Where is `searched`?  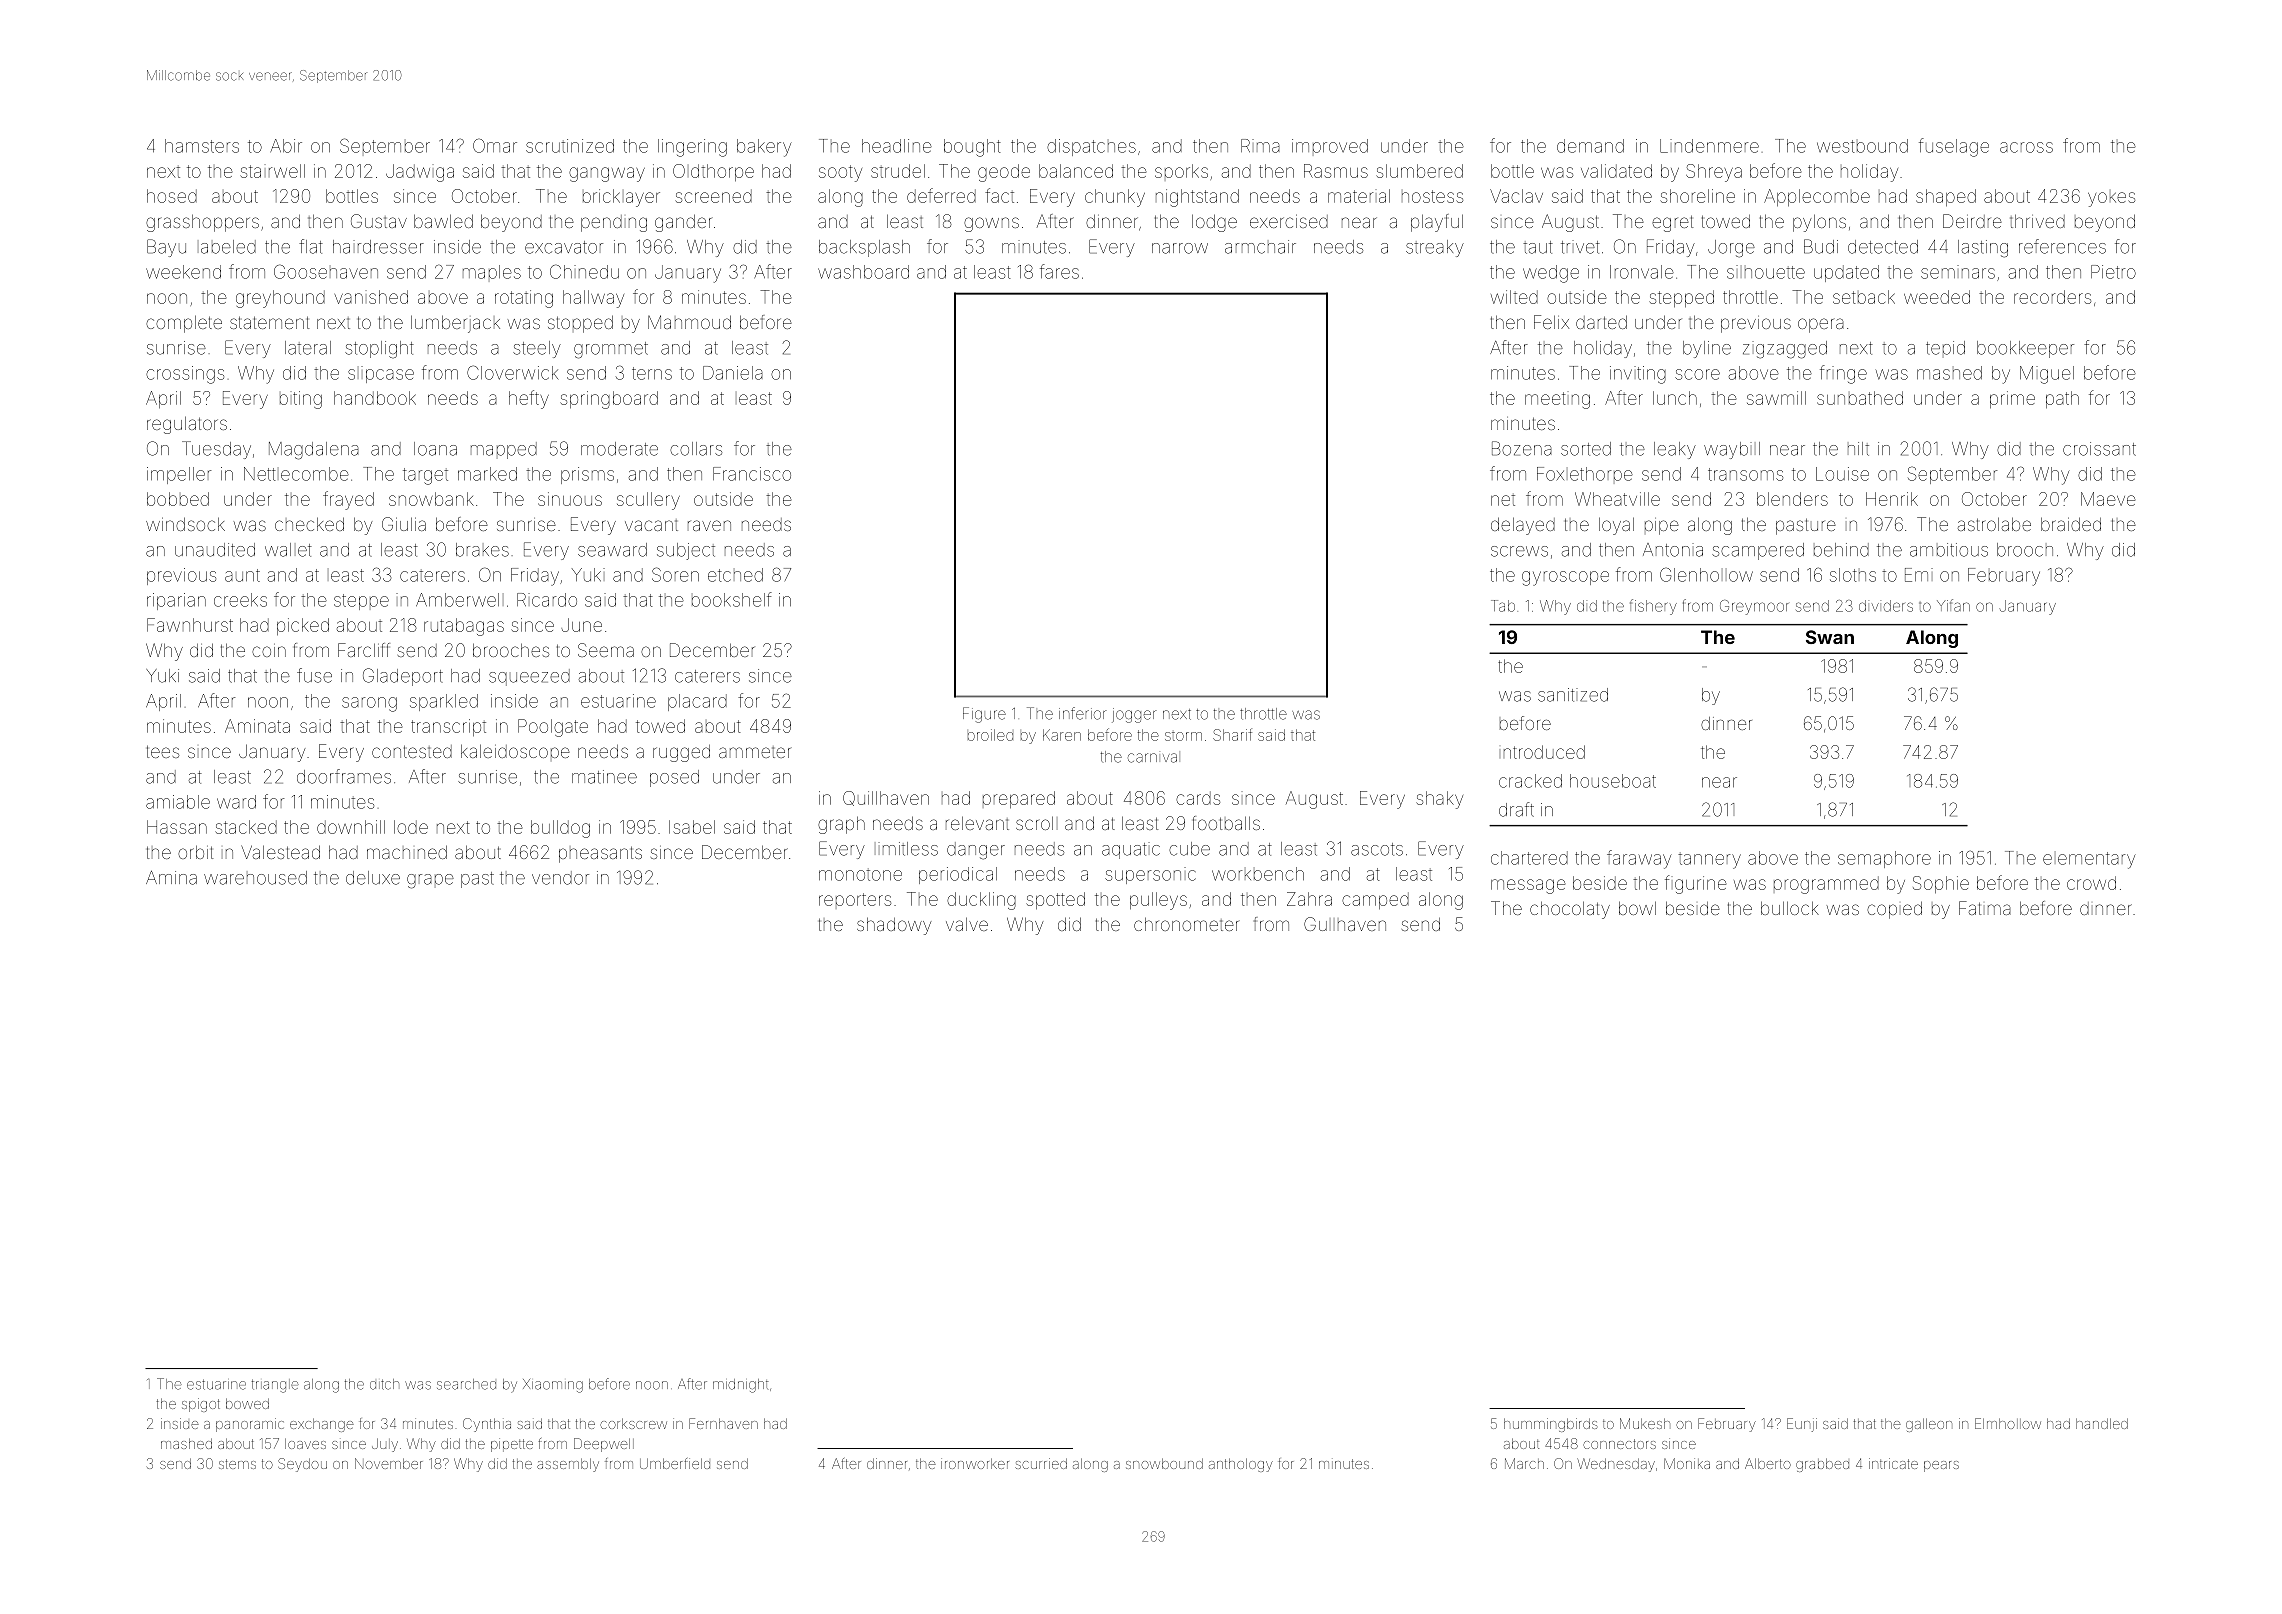 searched is located at coordinates (466, 1384).
